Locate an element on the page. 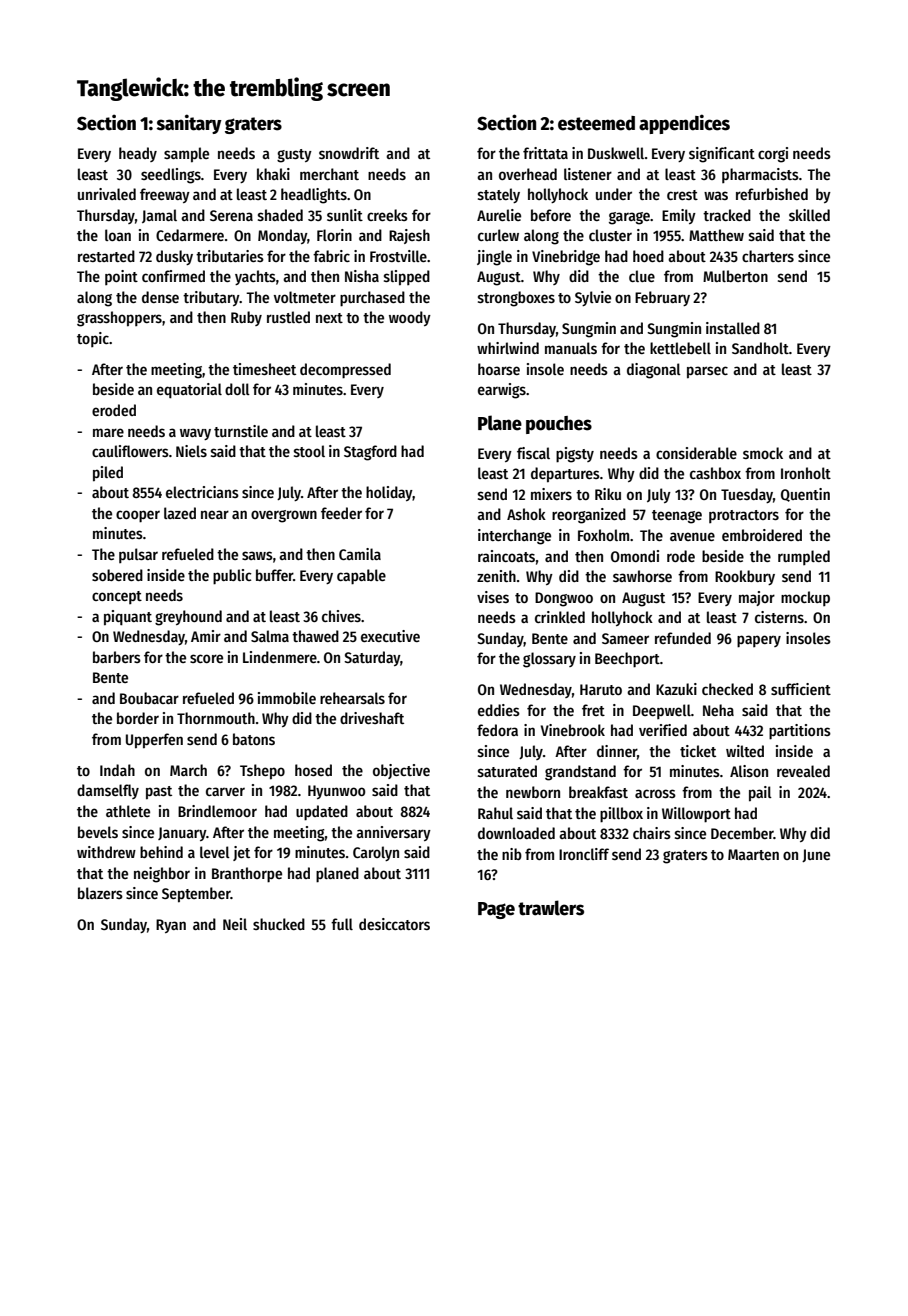 The width and height of the document is (908, 1316). turnstile is located at coordinates (241, 431).
